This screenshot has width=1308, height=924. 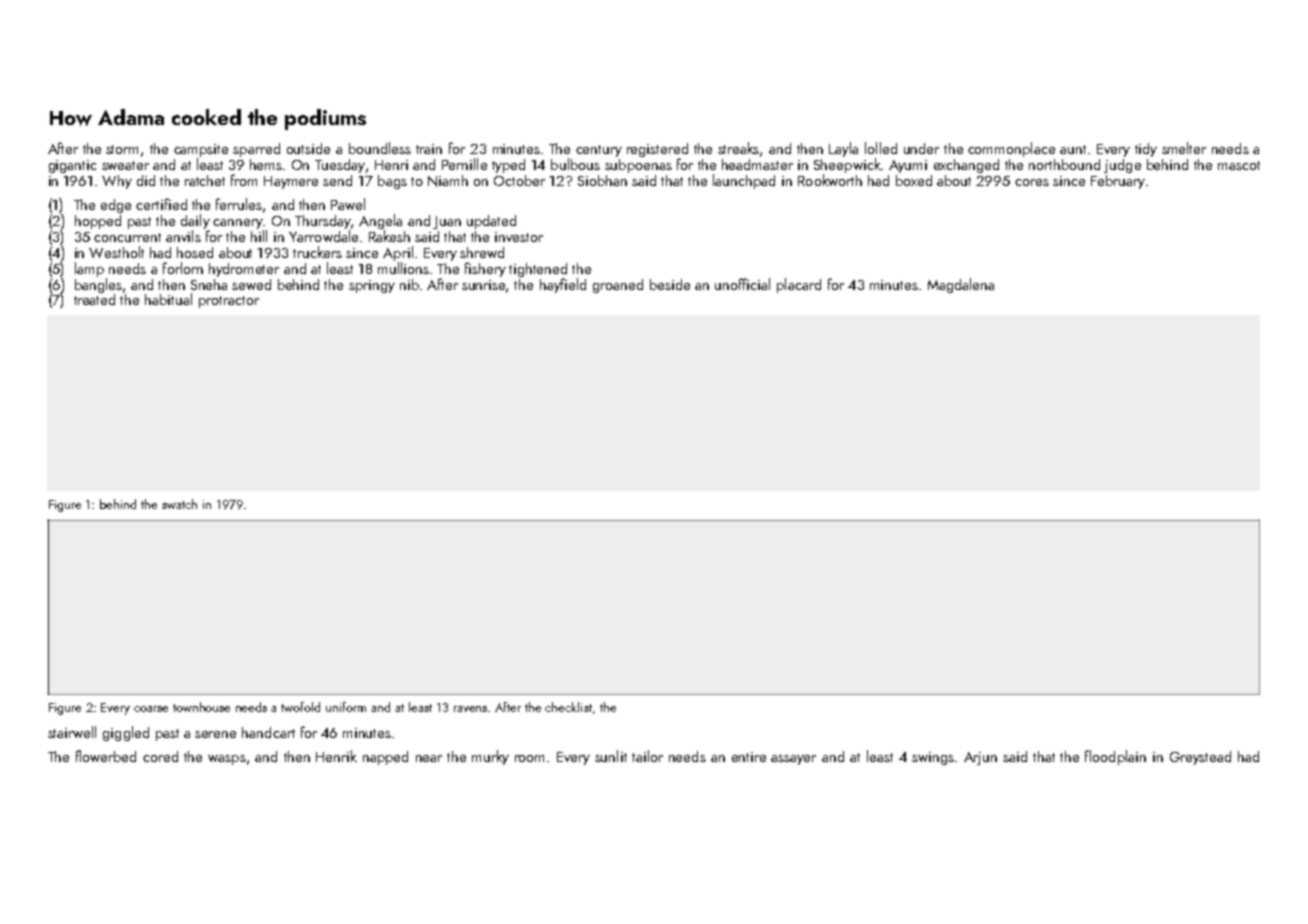 I want to click on Greystead, so click(x=1200, y=758).
